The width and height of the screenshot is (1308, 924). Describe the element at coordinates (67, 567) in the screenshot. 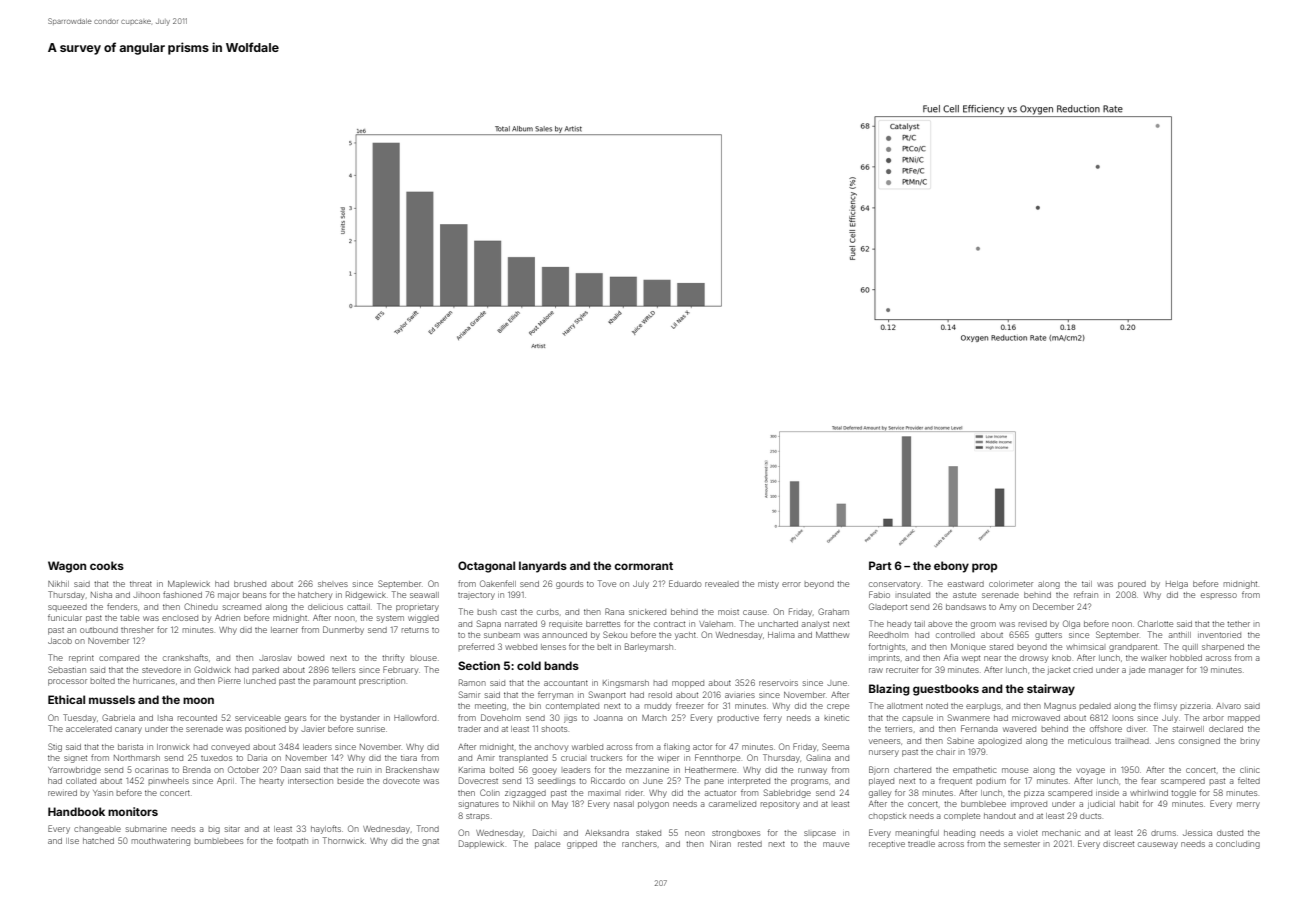

I see `Wagon` at that location.
